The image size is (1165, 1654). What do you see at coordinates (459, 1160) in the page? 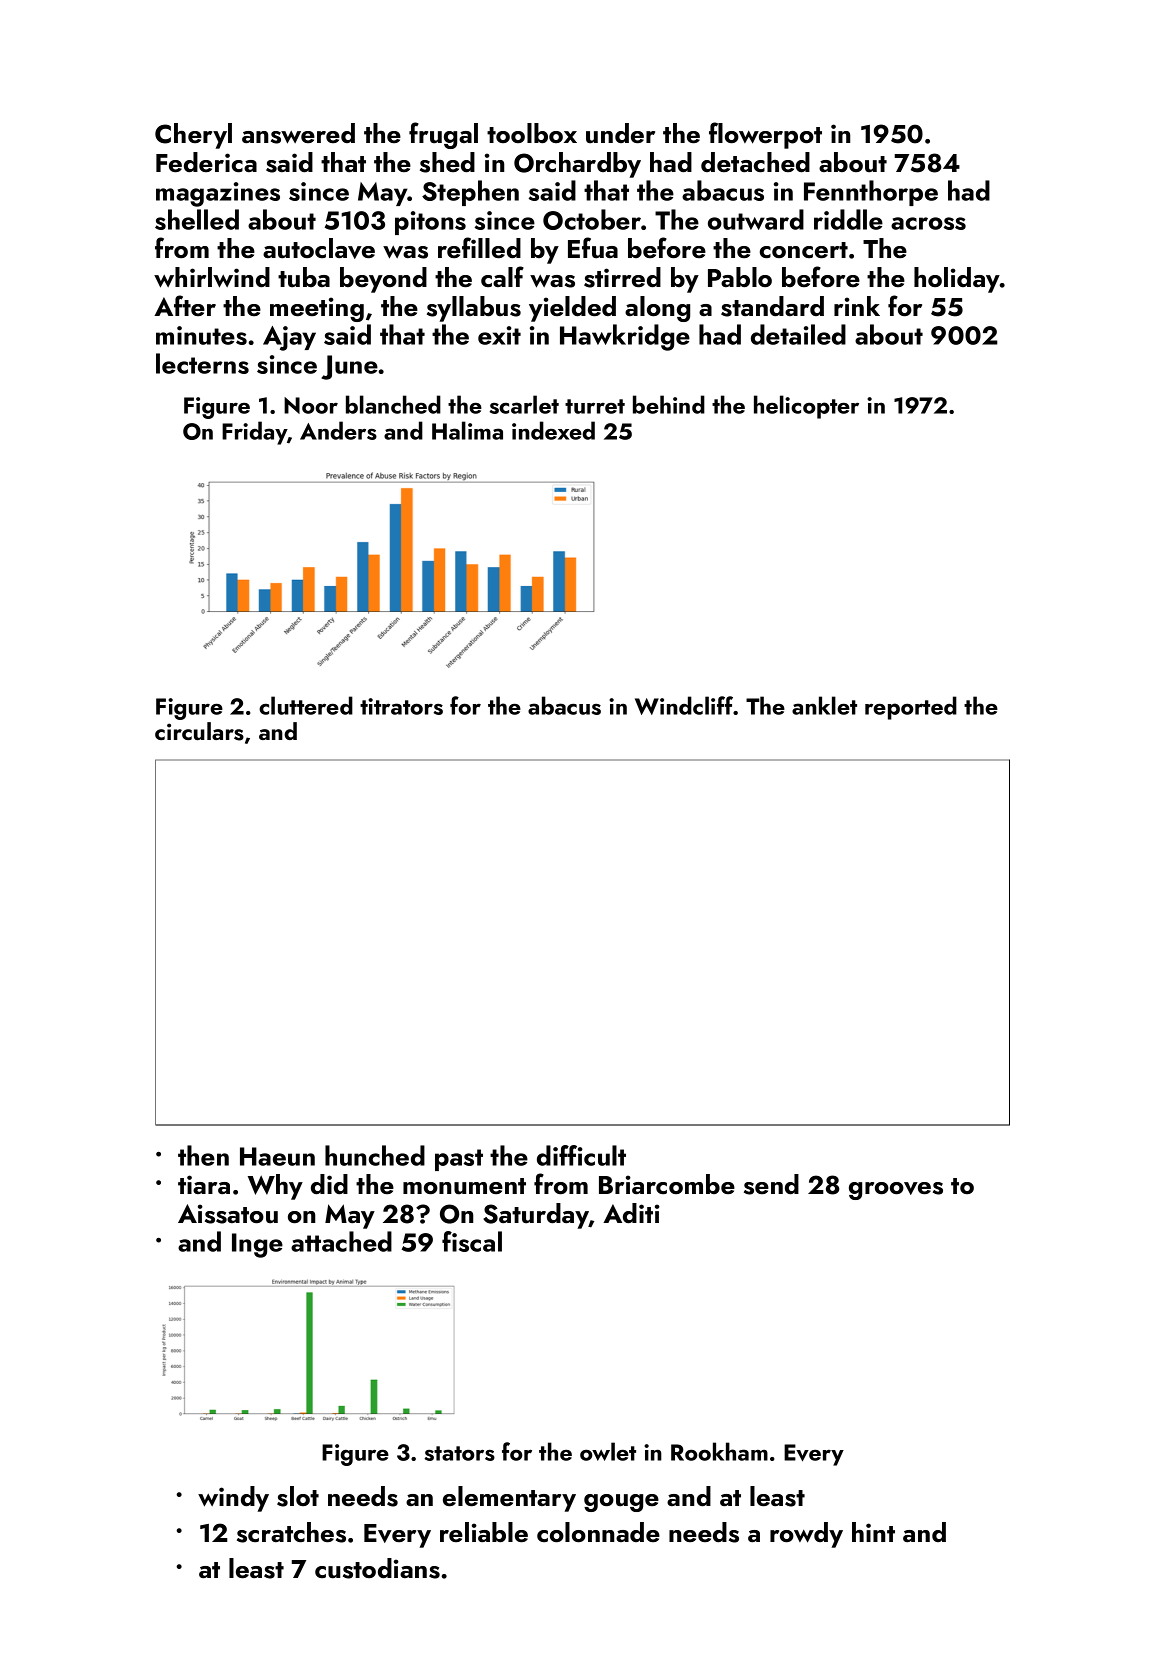
I see `past` at bounding box center [459, 1160].
